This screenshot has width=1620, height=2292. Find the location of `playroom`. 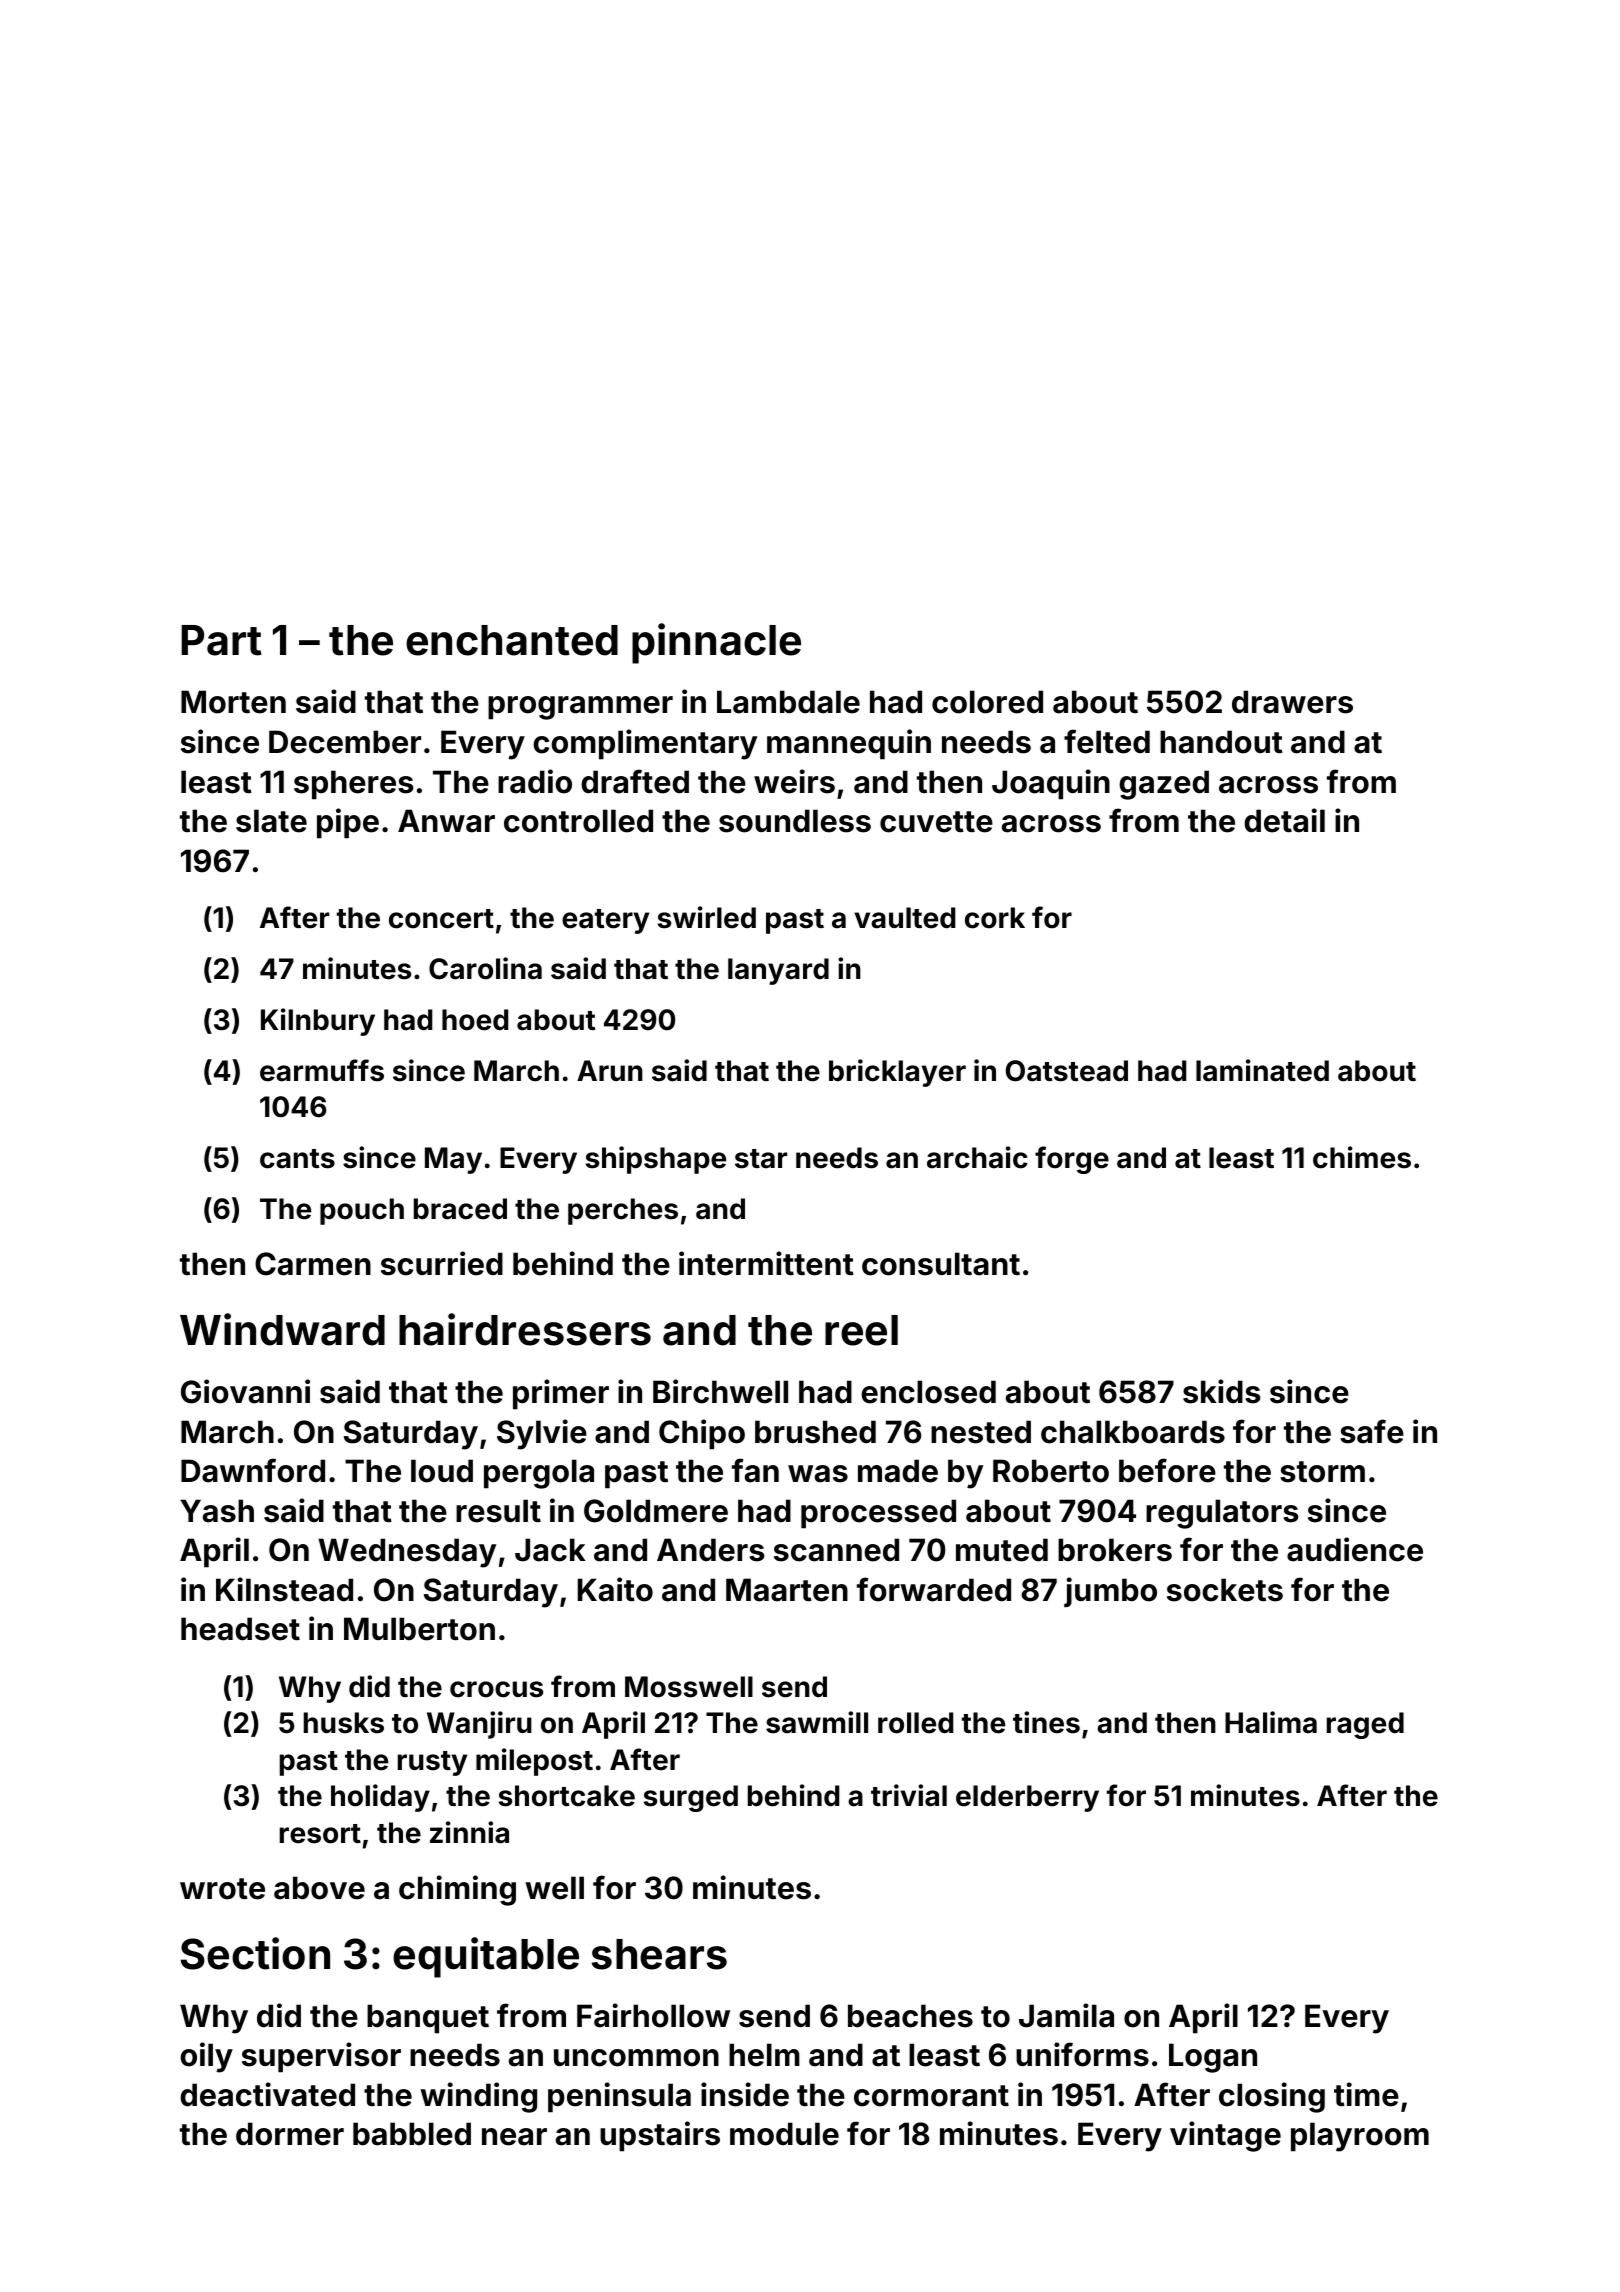

playroom is located at coordinates (1360, 2137).
